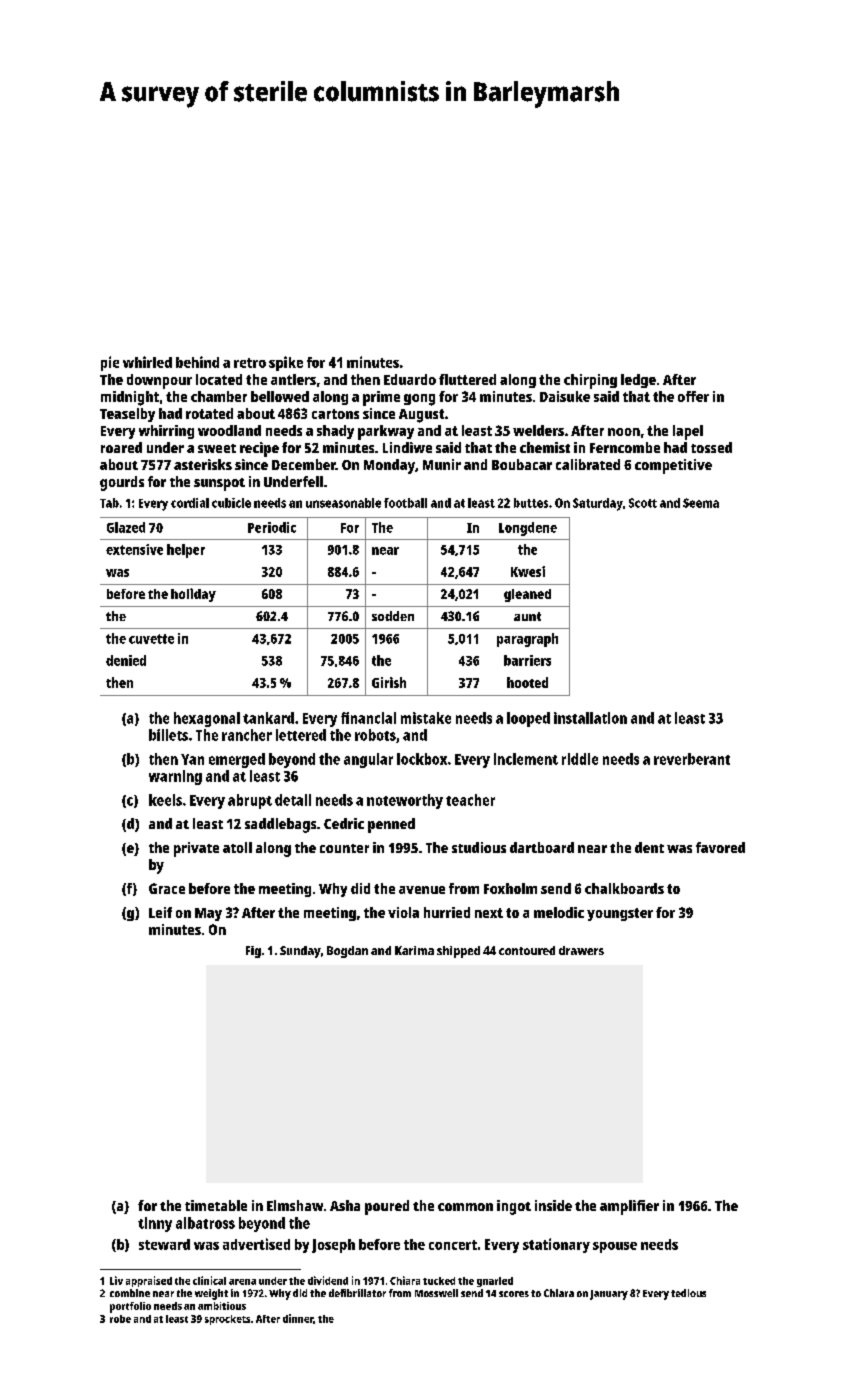  I want to click on spike, so click(286, 363).
